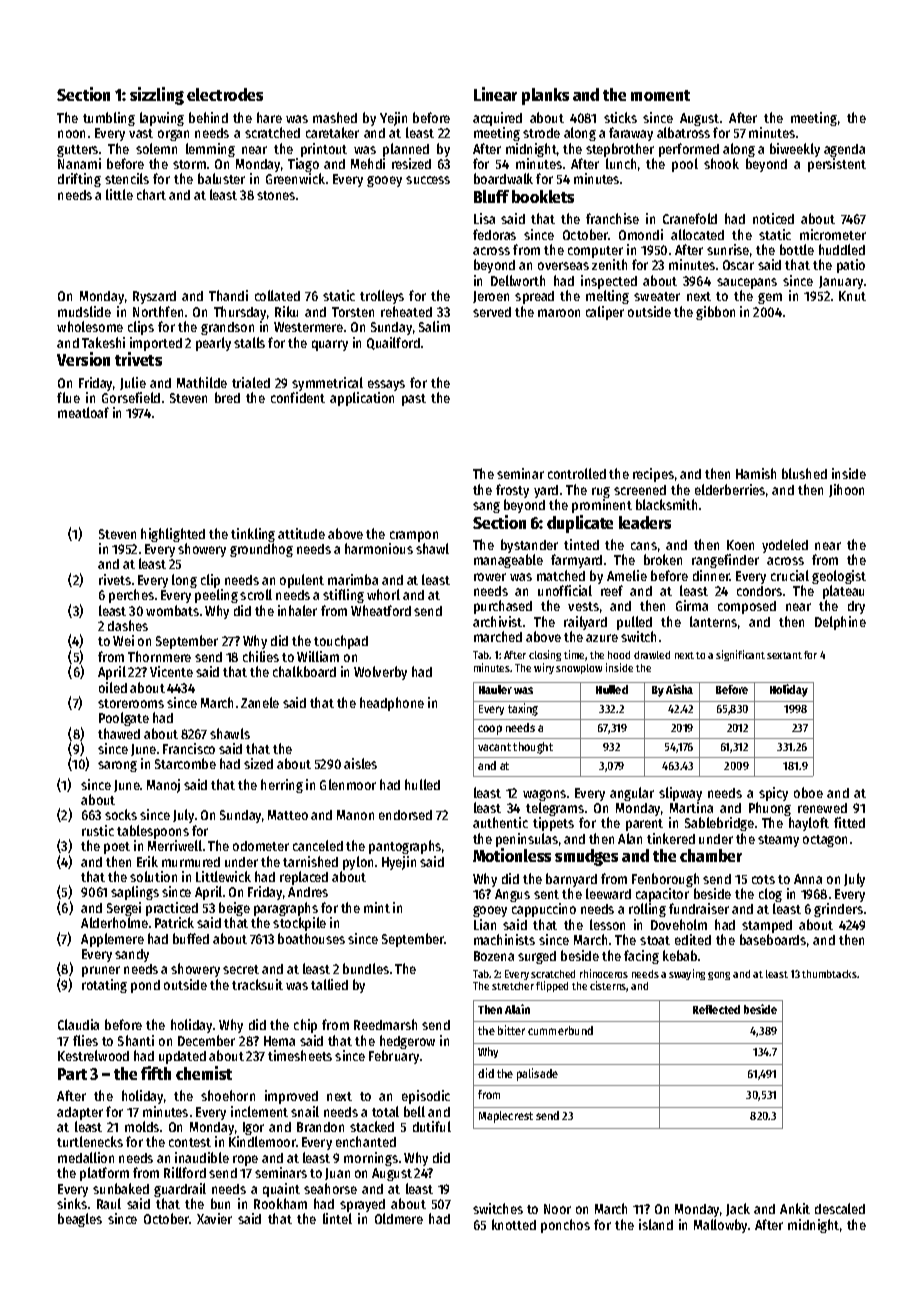 This document has width=924, height=1308. I want to click on planks, so click(545, 96).
